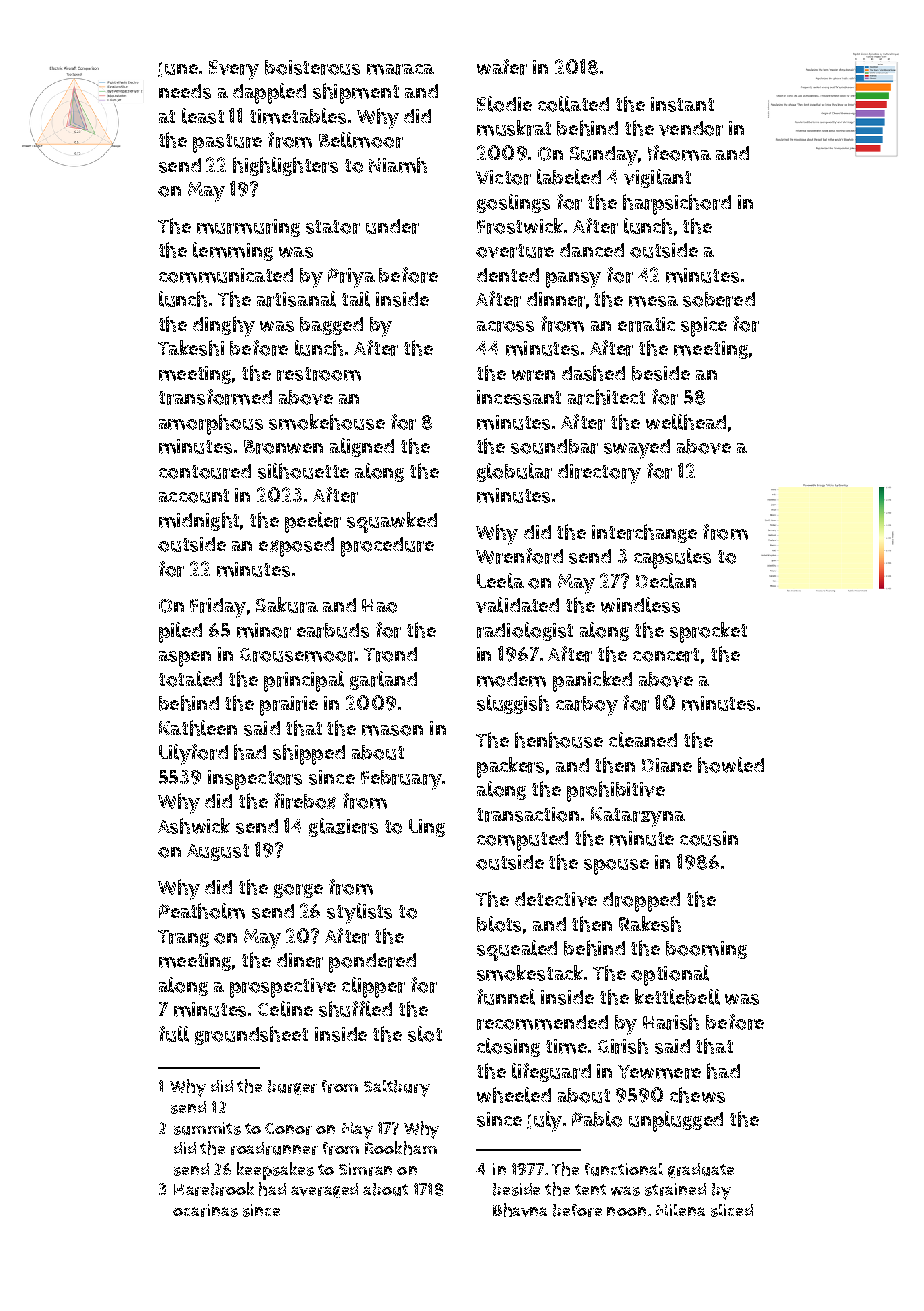 Image resolution: width=924 pixels, height=1311 pixels. What do you see at coordinates (331, 326) in the screenshot?
I see `bagged` at bounding box center [331, 326].
